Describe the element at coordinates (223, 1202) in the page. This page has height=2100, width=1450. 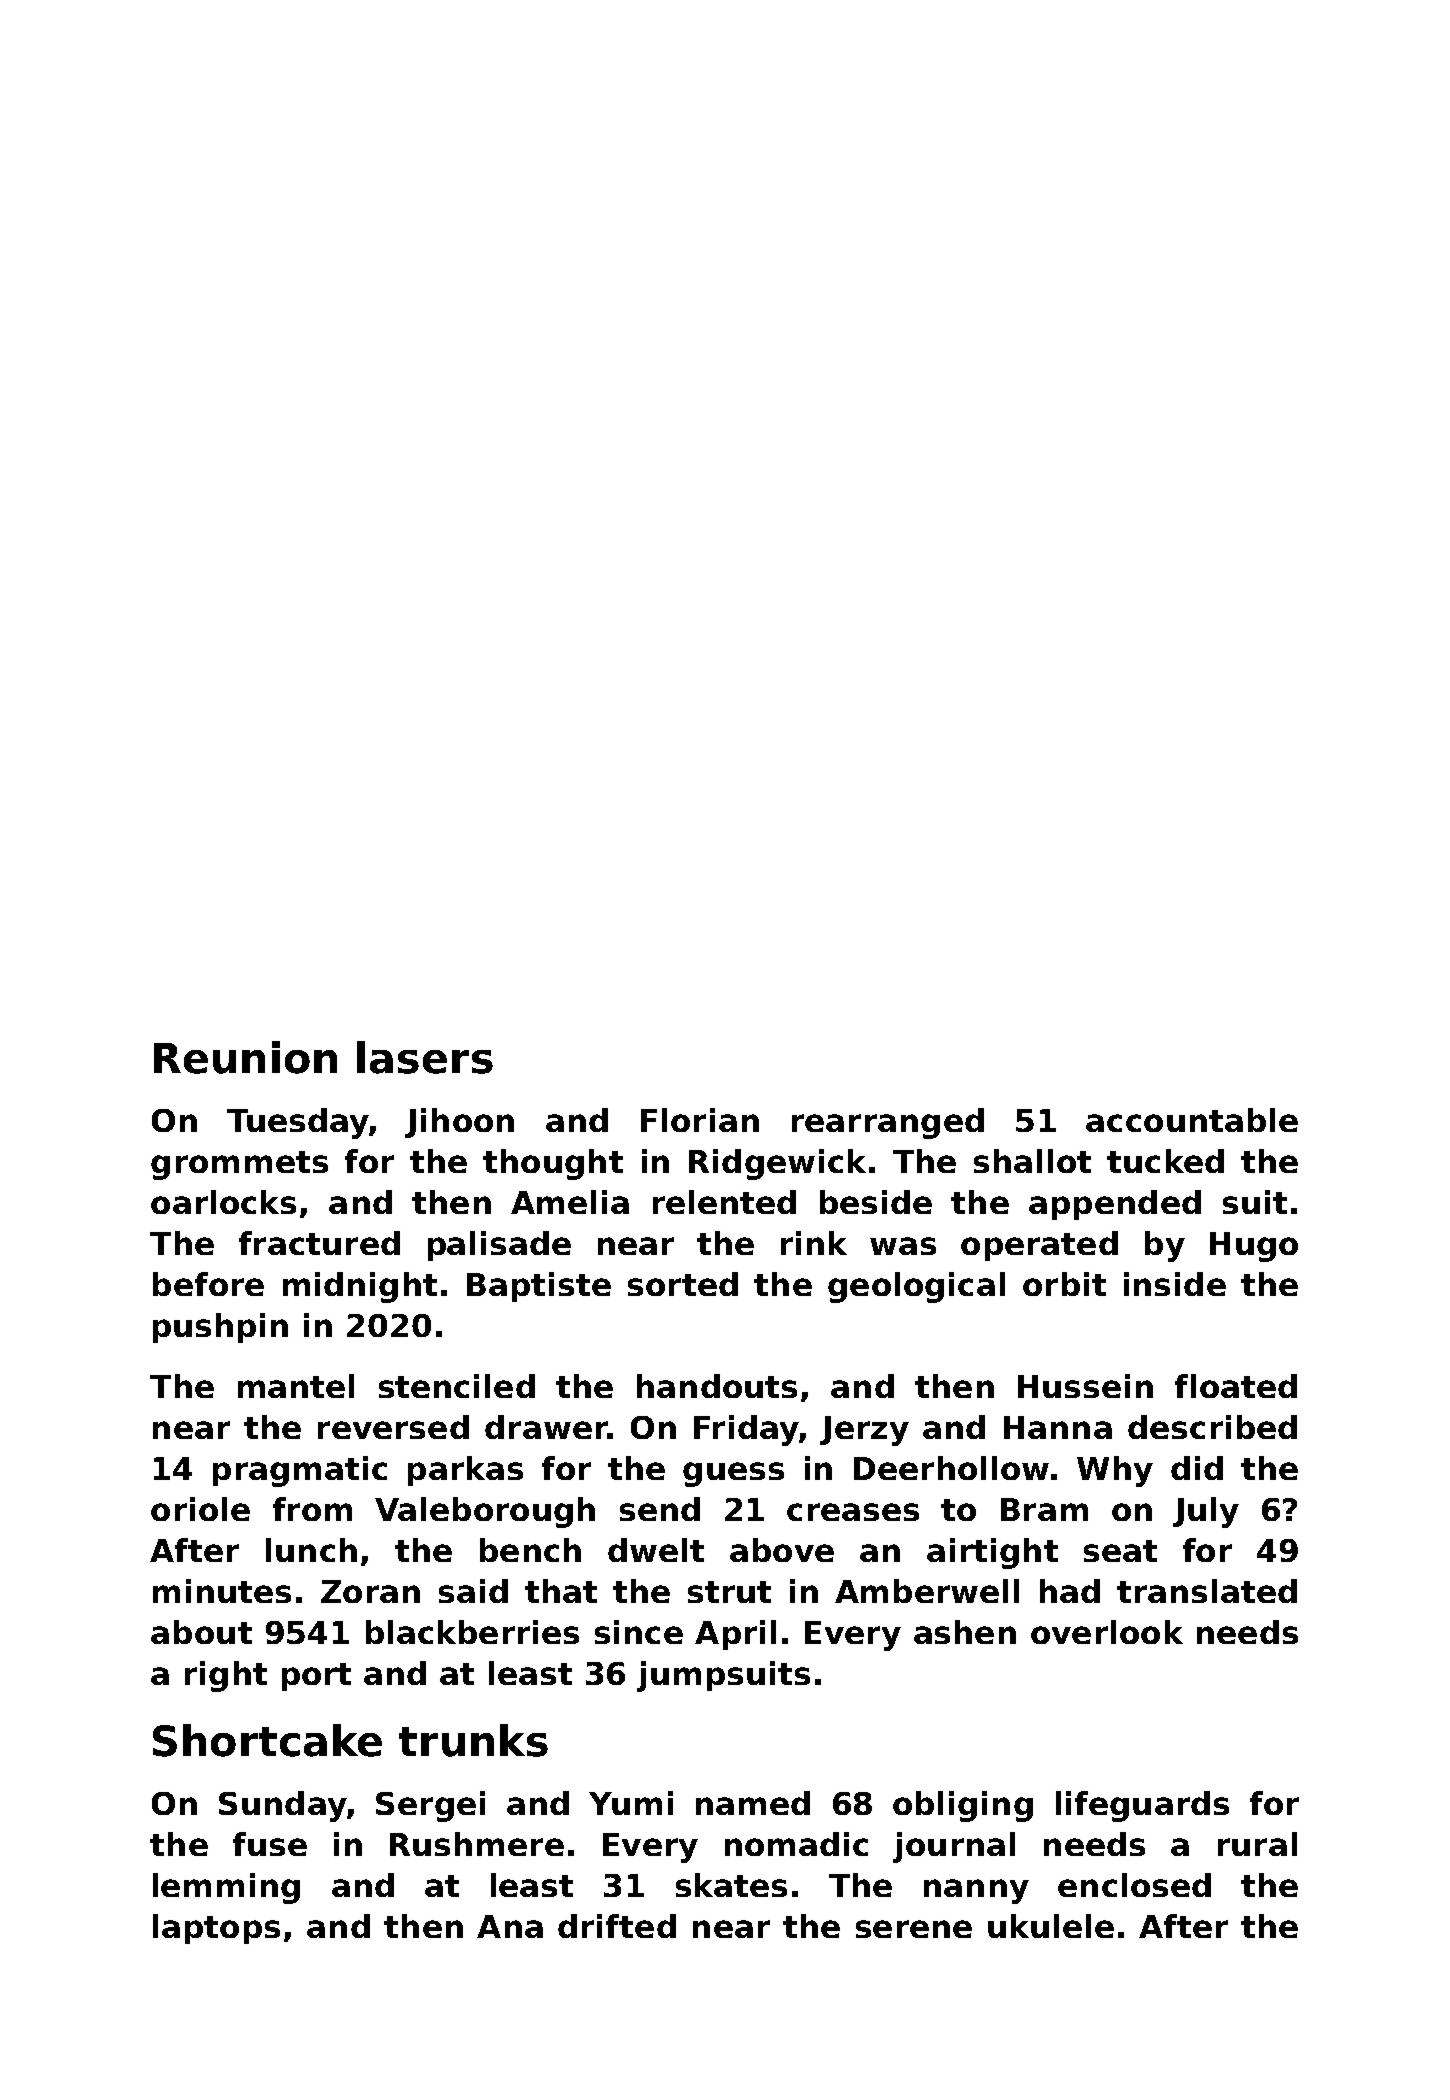
I see `oarlocks` at that location.
